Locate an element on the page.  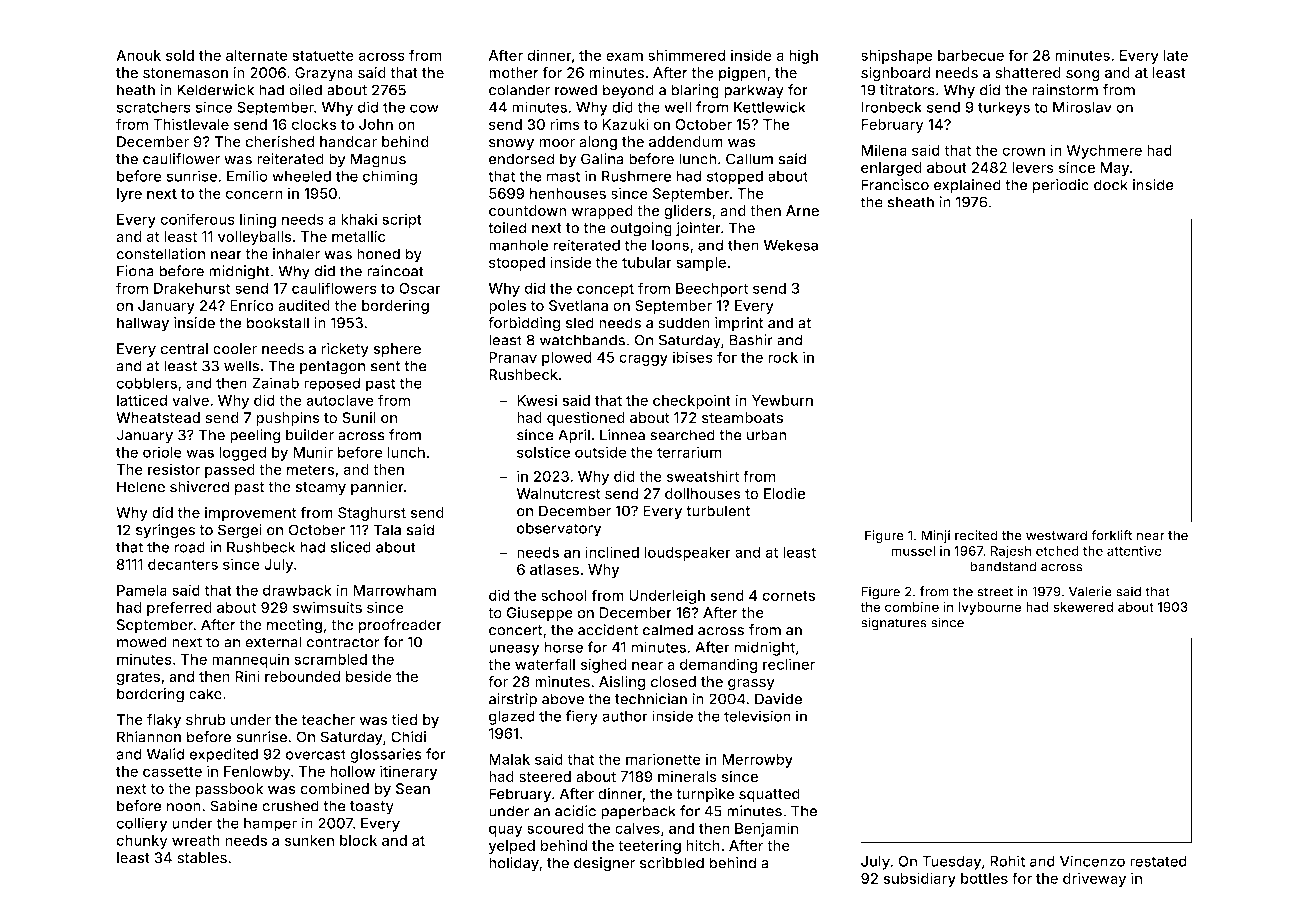
chunky is located at coordinates (142, 842).
